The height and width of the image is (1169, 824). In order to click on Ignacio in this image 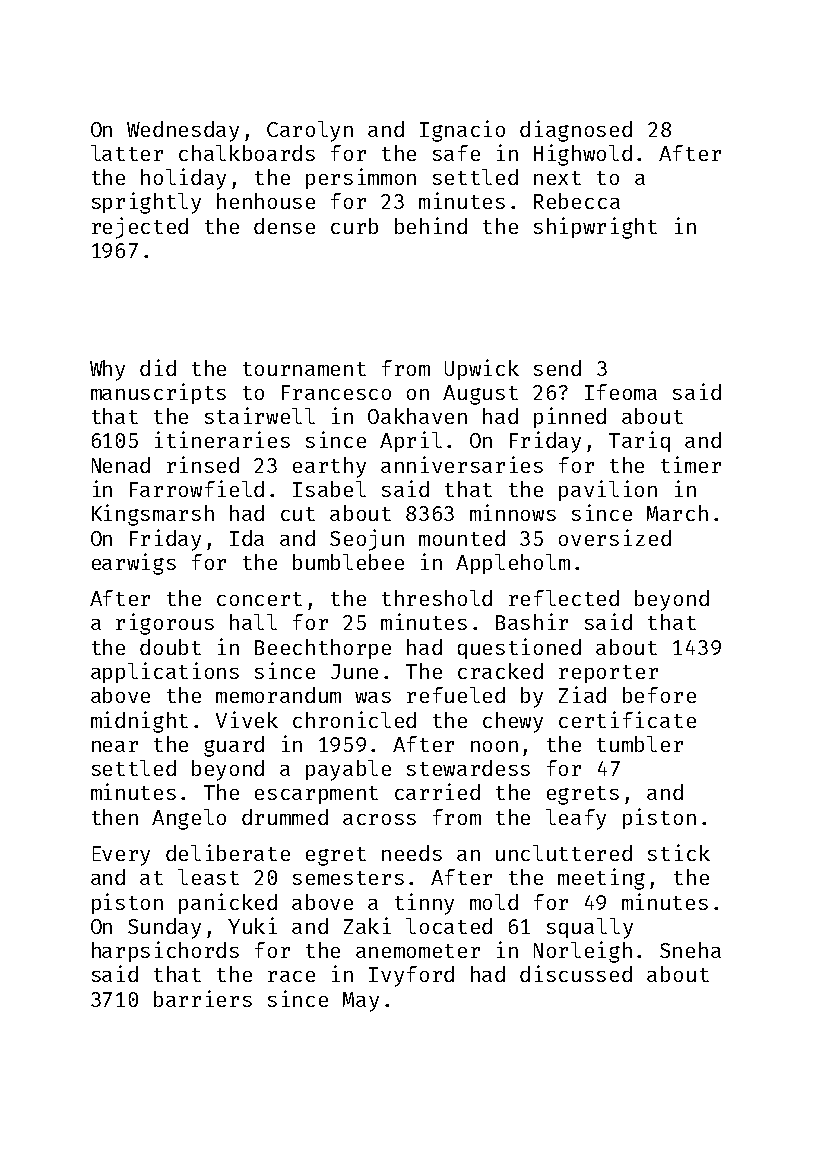, I will do `click(462, 131)`.
